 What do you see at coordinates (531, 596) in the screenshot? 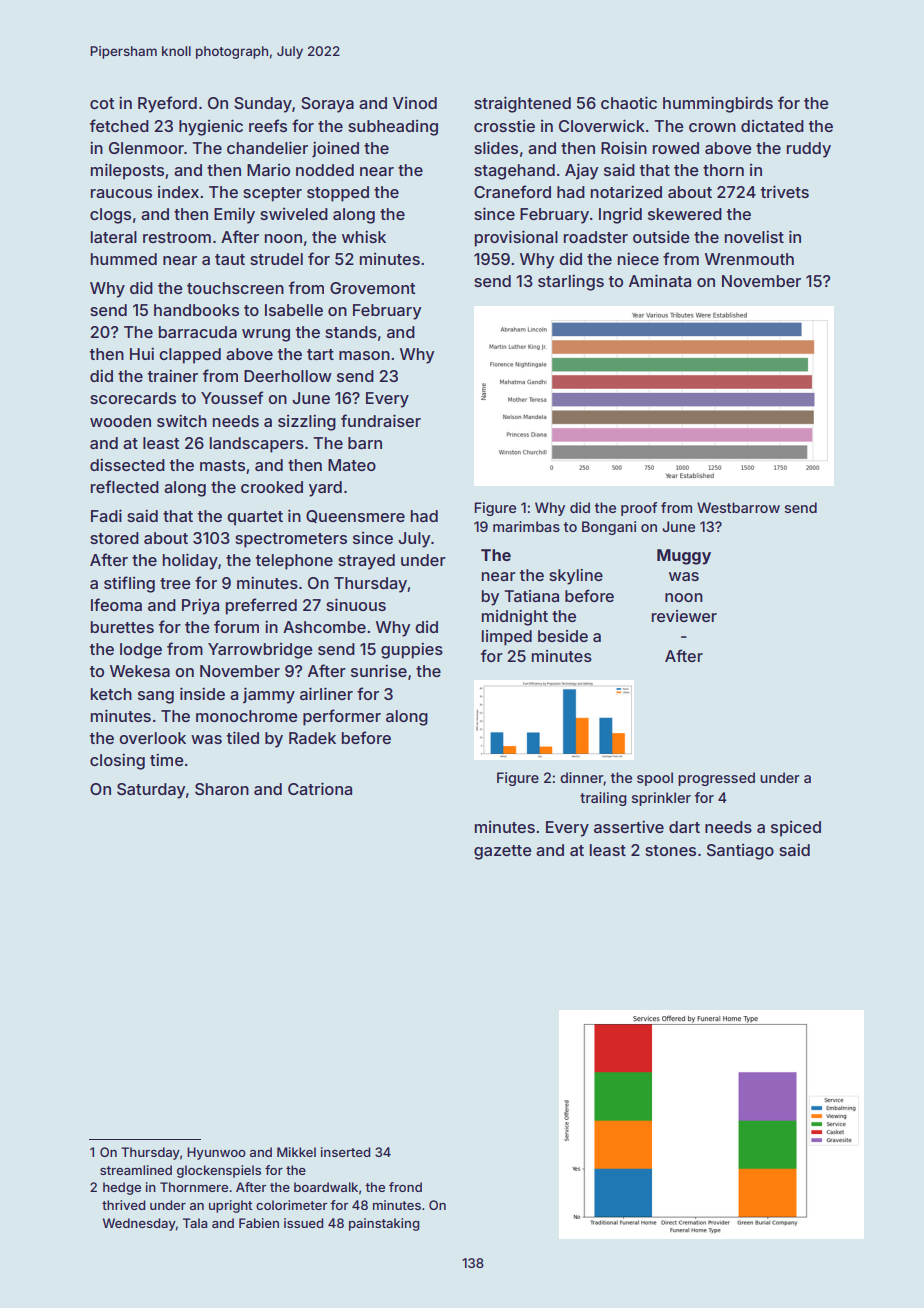
I see `Tatiana` at bounding box center [531, 596].
